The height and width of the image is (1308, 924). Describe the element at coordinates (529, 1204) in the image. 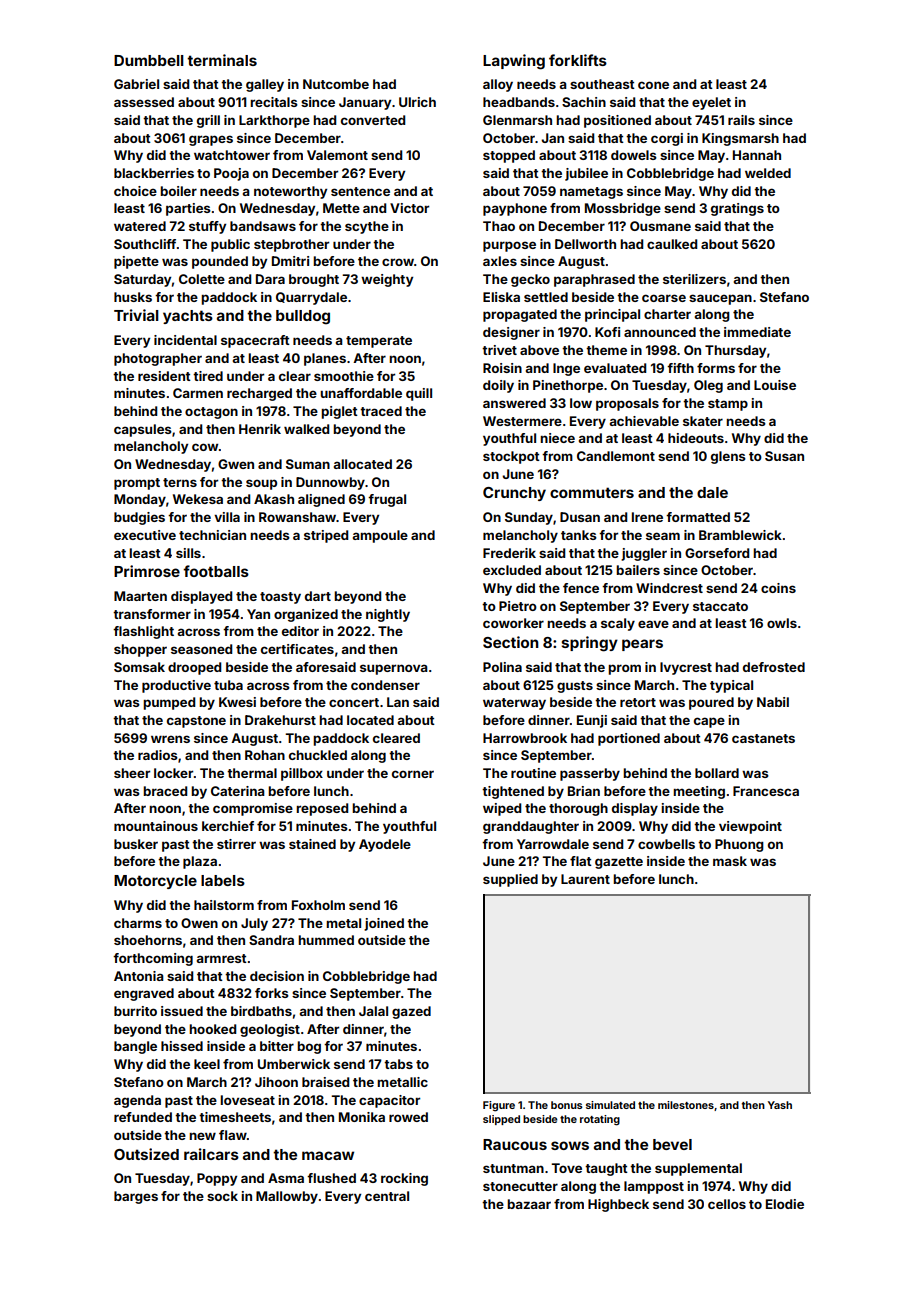

I see `bazaar` at that location.
